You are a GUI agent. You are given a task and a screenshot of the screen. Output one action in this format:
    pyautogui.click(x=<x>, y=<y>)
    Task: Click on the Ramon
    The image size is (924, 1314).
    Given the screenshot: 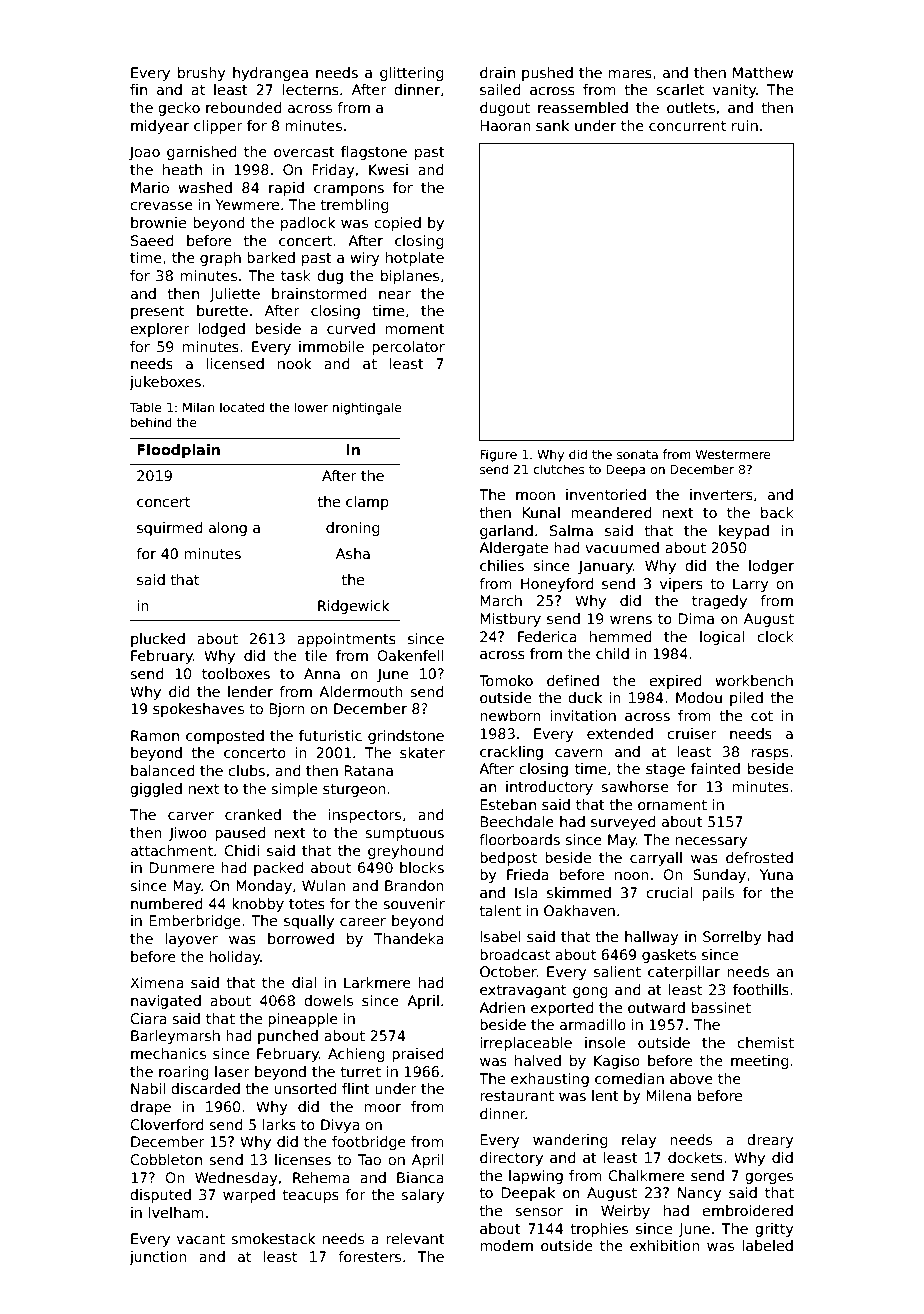 What is the action you would take?
    pyautogui.click(x=155, y=735)
